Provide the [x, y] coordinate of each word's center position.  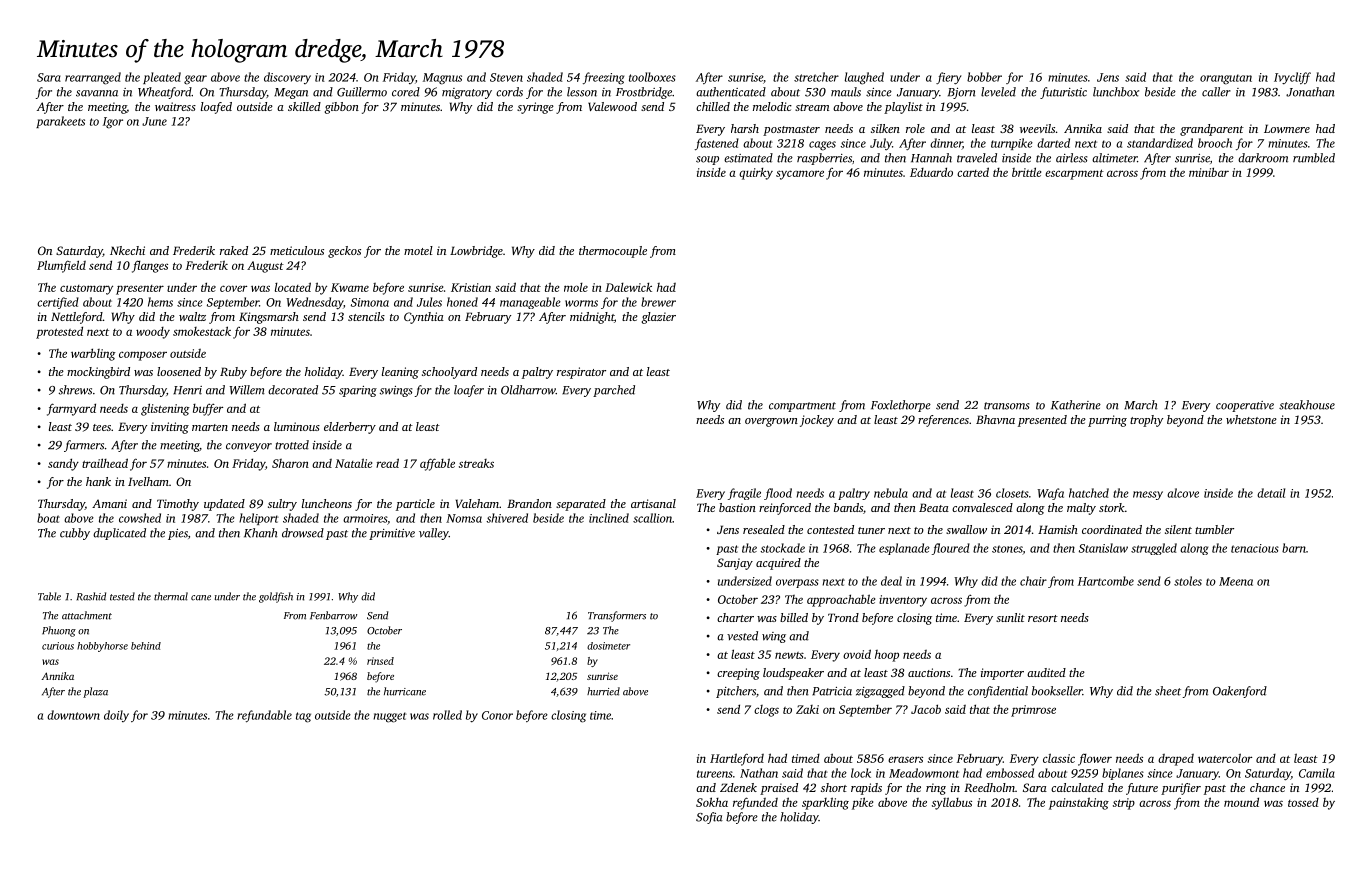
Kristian [471, 287]
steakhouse [1307, 405]
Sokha [712, 802]
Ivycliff [1292, 78]
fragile [744, 494]
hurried [603, 691]
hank [98, 481]
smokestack [202, 331]
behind [146, 646]
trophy [1146, 421]
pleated [162, 78]
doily [116, 716]
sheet [1168, 691]
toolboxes [652, 77]
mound [1241, 802]
